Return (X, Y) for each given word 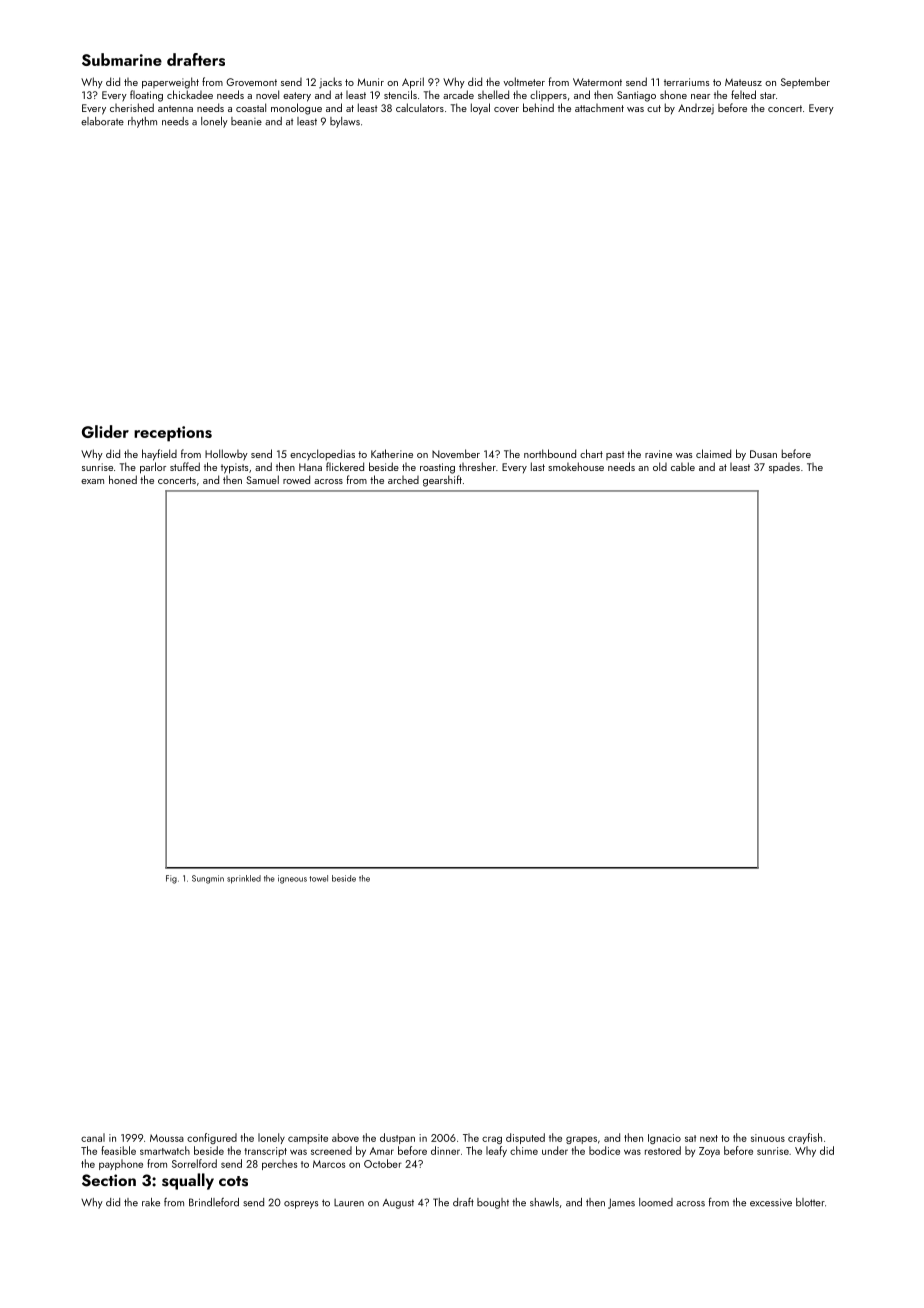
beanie (246, 121)
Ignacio (664, 1139)
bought (493, 1203)
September (805, 82)
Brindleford (214, 1202)
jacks (330, 83)
